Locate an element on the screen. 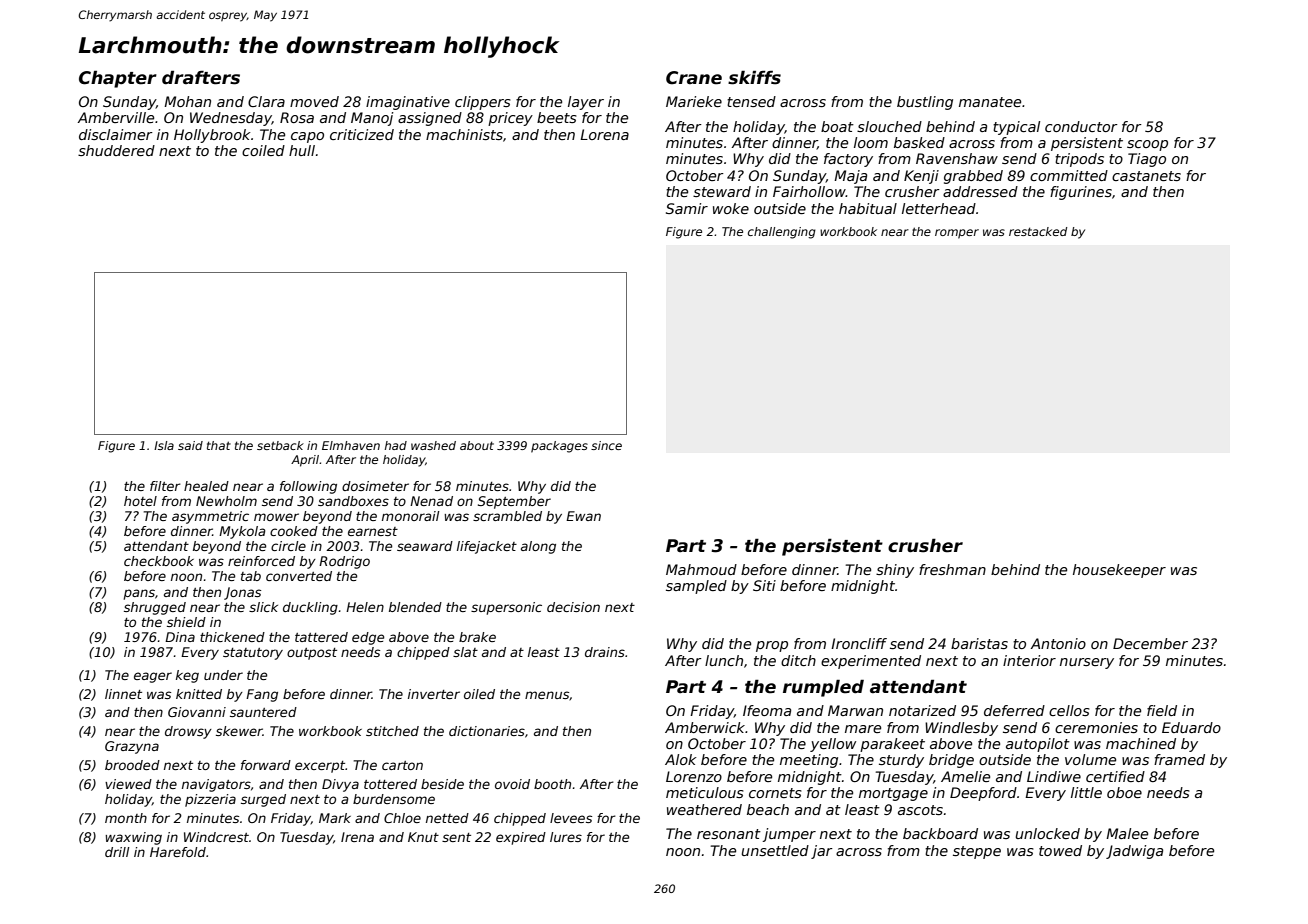 This screenshot has width=1308, height=924. Malee is located at coordinates (1127, 833).
